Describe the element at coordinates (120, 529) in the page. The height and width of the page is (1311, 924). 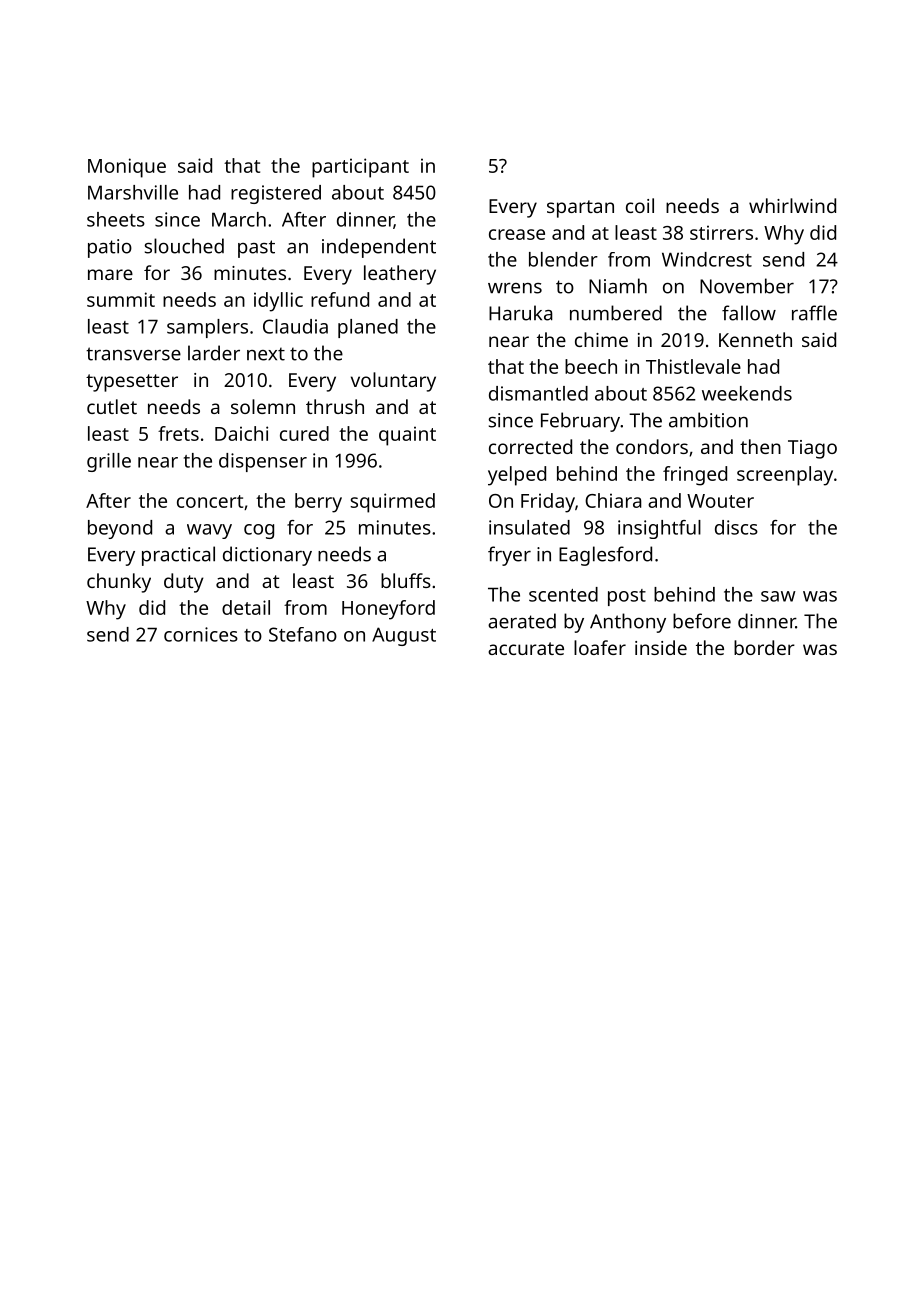
I see `beyond` at that location.
